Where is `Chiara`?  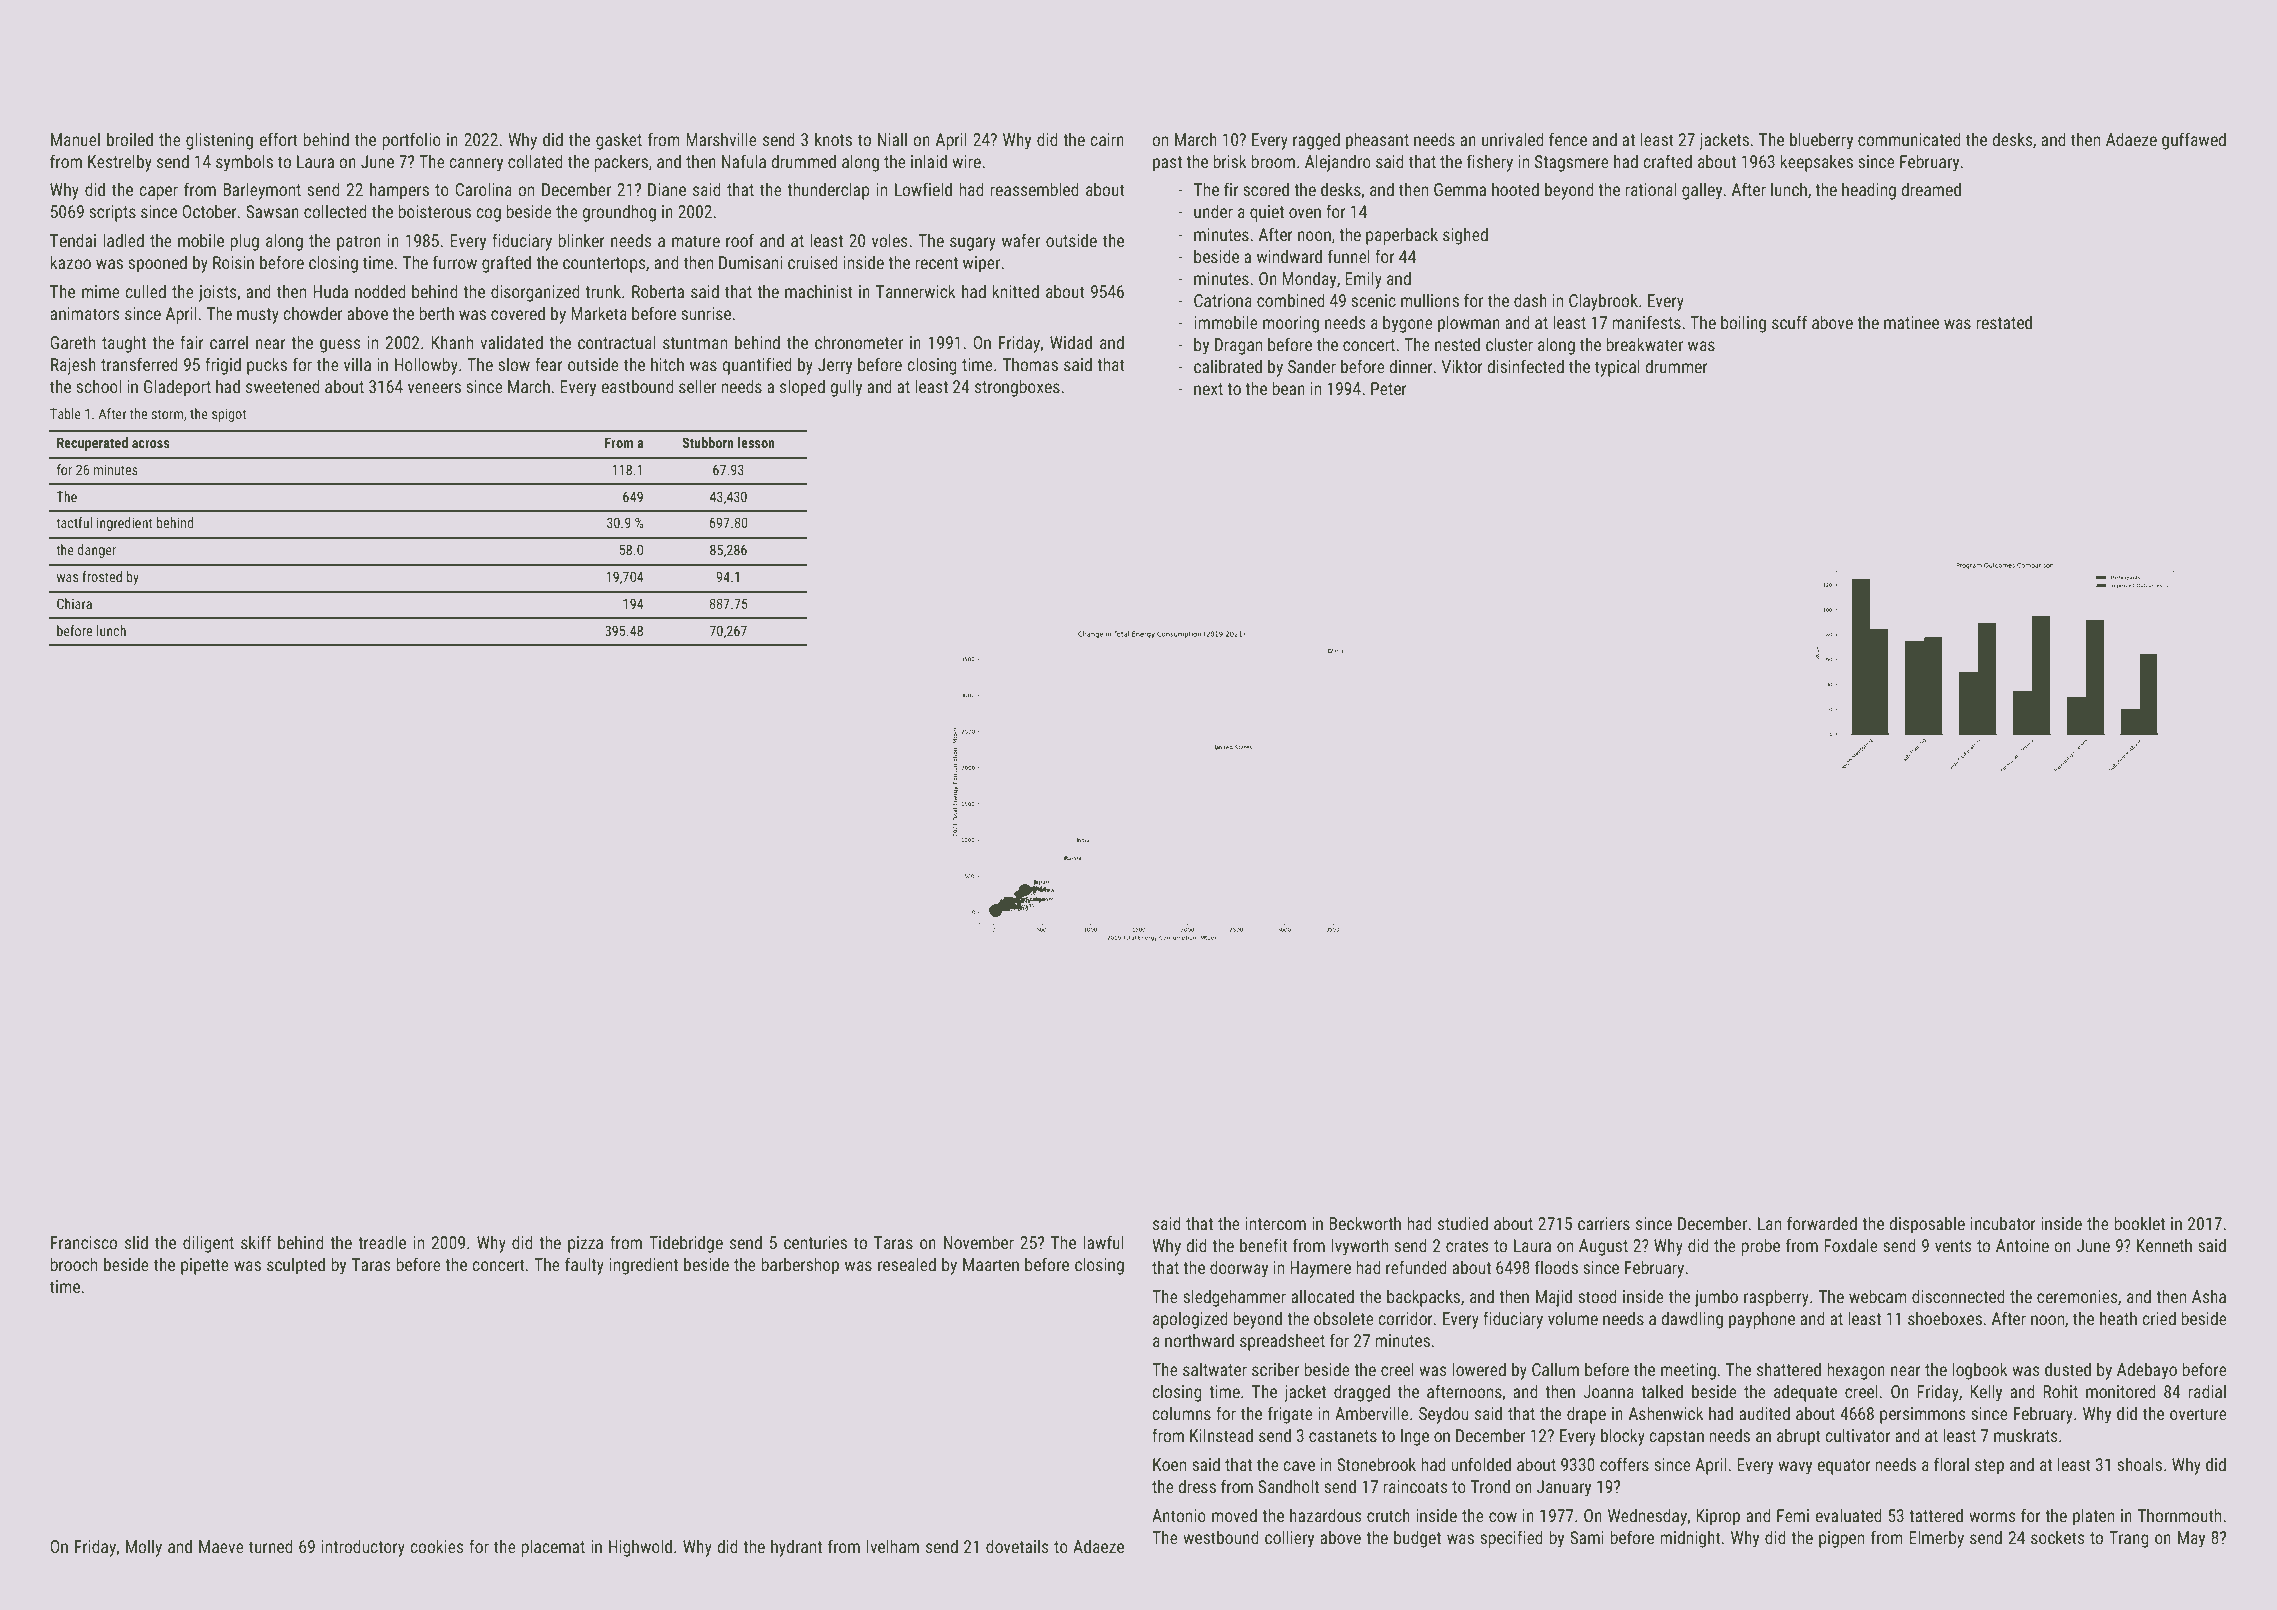
Chiara is located at coordinates (74, 603).
